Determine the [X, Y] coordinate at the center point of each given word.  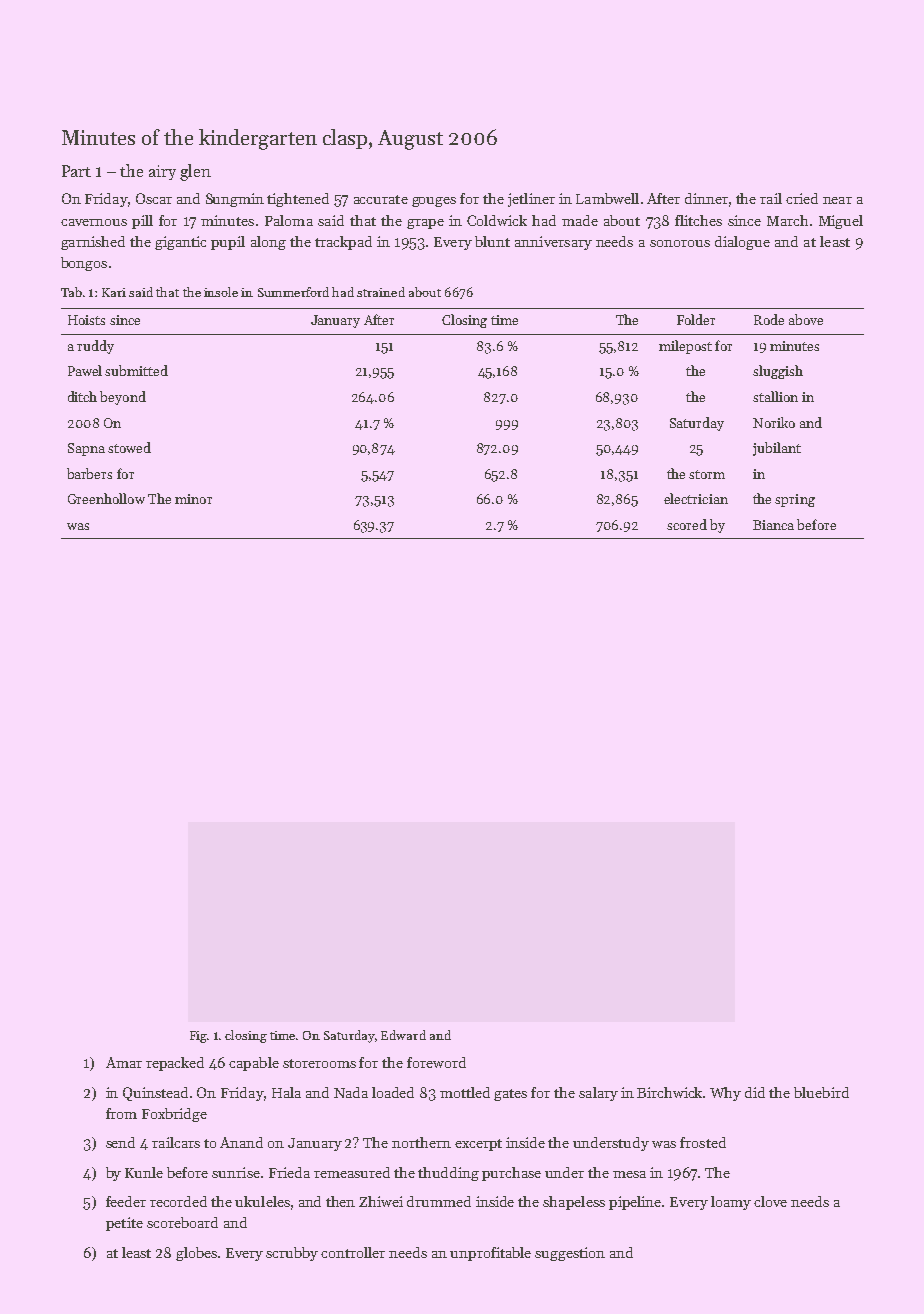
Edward [403, 1035]
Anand [241, 1142]
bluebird [821, 1092]
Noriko [774, 422]
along [268, 243]
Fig [199, 1037]
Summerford [293, 292]
